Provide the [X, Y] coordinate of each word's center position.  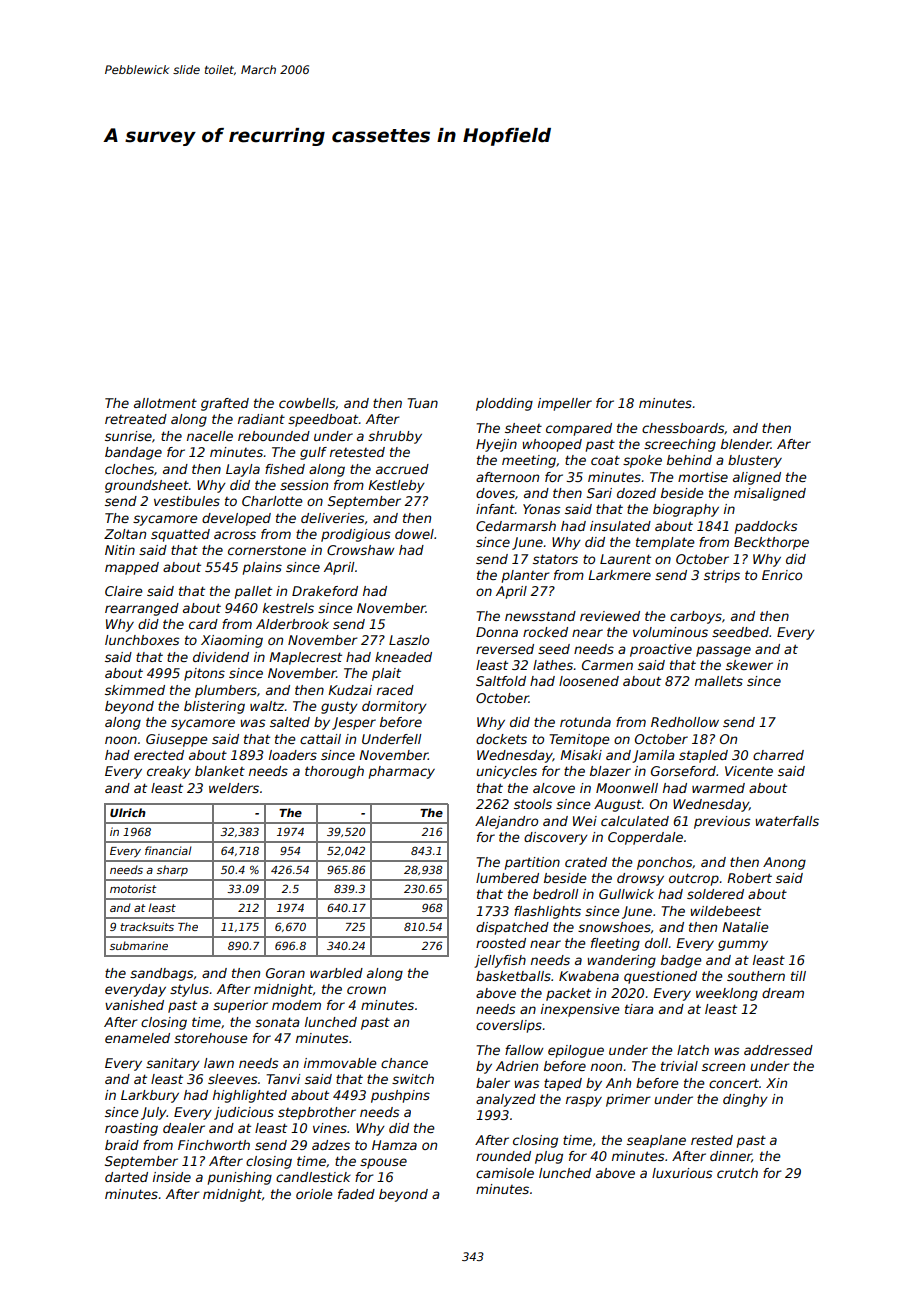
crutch [737, 1173]
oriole [314, 1194]
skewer [749, 665]
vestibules [187, 501]
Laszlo [409, 640]
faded [356, 1194]
